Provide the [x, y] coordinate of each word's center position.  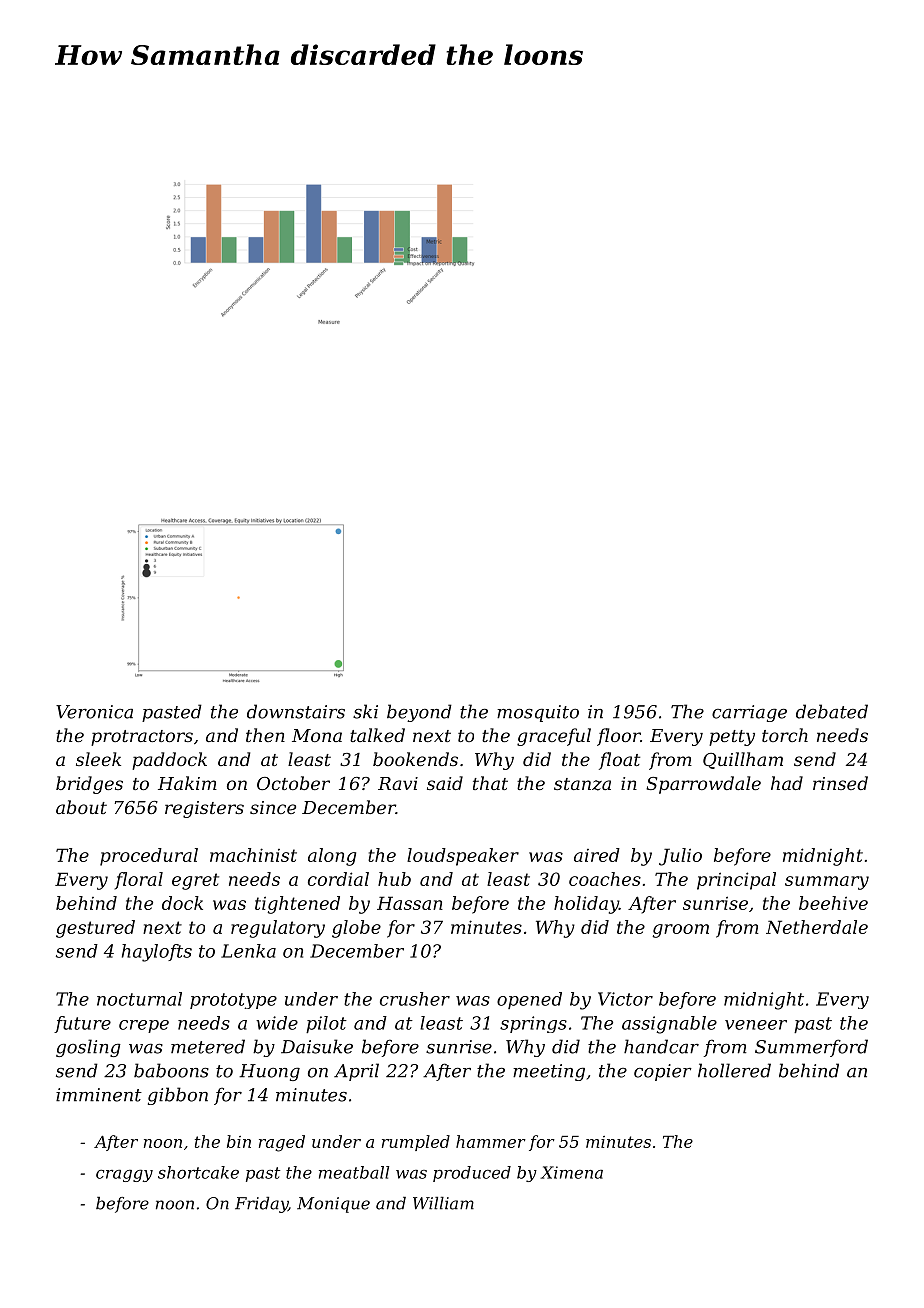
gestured [95, 929]
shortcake [198, 1172]
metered [208, 1046]
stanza [582, 784]
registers [204, 809]
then [265, 735]
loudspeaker [463, 857]
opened [529, 1000]
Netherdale [817, 927]
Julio [680, 857]
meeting [549, 1072]
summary [827, 883]
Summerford [811, 1048]
